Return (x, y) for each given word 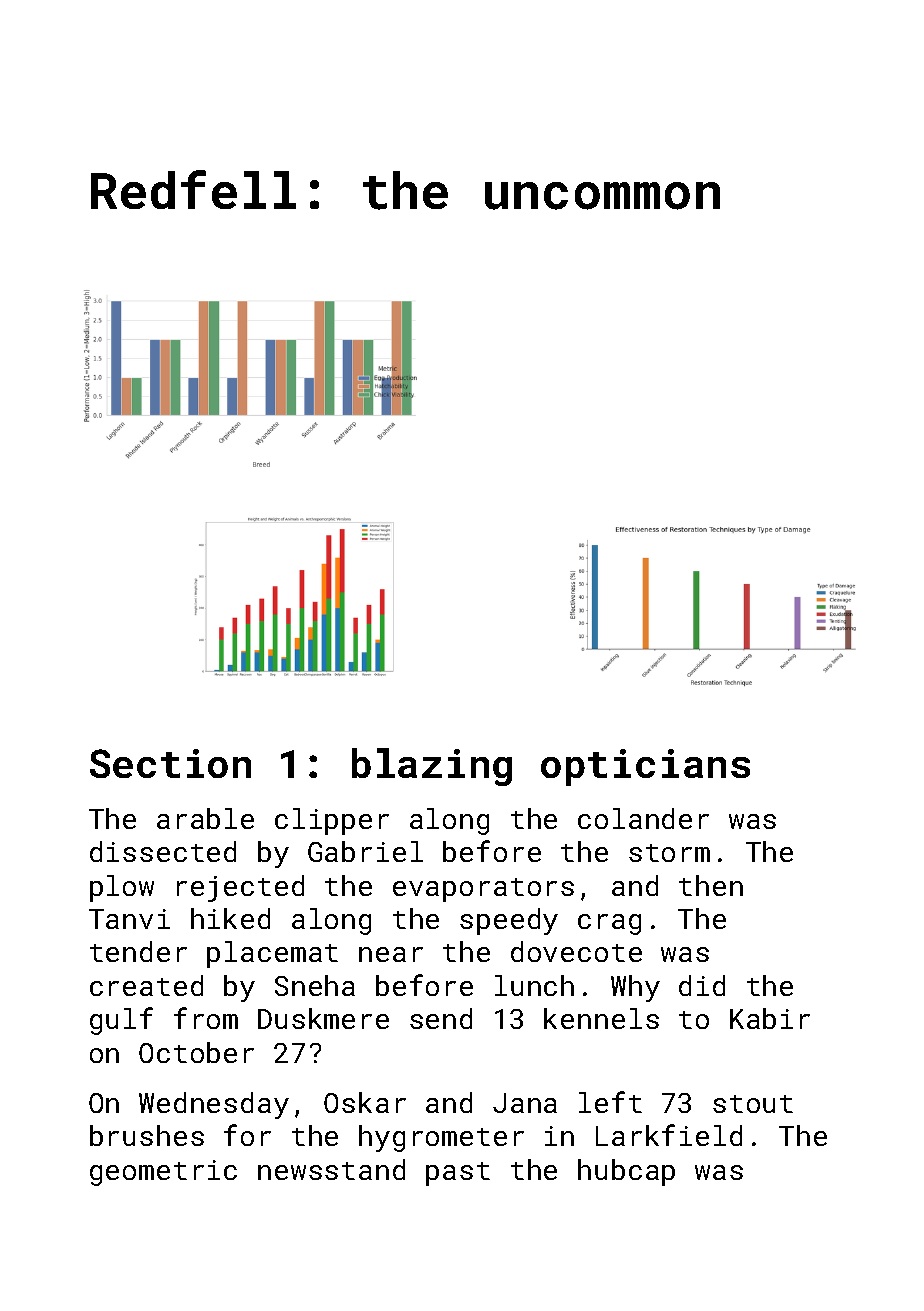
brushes (147, 1135)
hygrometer (441, 1138)
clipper (332, 821)
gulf (121, 1021)
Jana (525, 1103)
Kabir (770, 1018)
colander (643, 818)
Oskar (365, 1102)
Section (170, 763)
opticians (645, 767)
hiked (230, 918)
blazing (432, 767)
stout (753, 1104)
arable (205, 818)
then (711, 885)
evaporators (483, 890)
